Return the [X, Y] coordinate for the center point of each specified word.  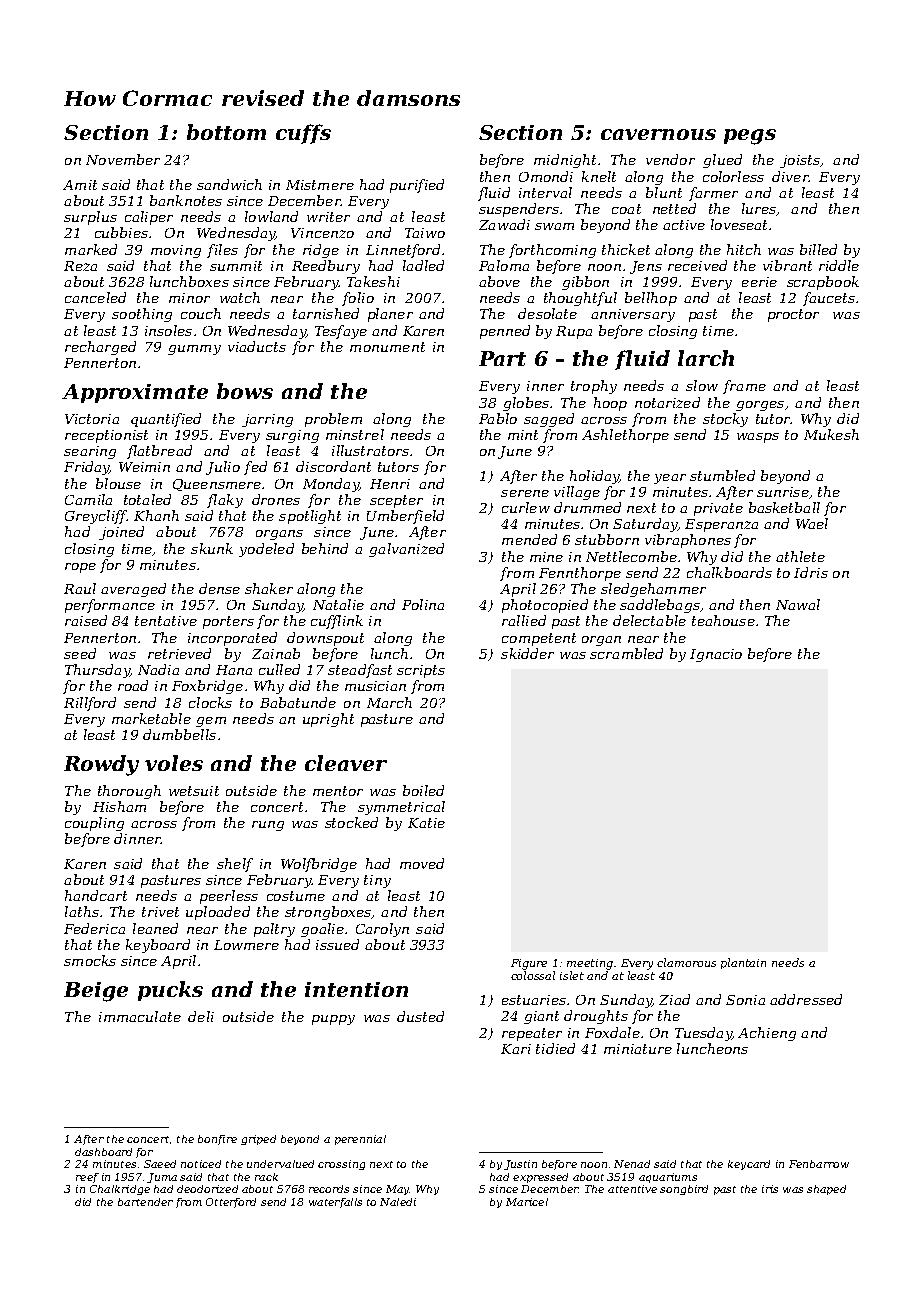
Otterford [231, 1203]
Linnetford [403, 251]
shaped [826, 1190]
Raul [80, 588]
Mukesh [831, 434]
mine [546, 557]
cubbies [121, 232]
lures [759, 208]
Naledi [398, 1202]
